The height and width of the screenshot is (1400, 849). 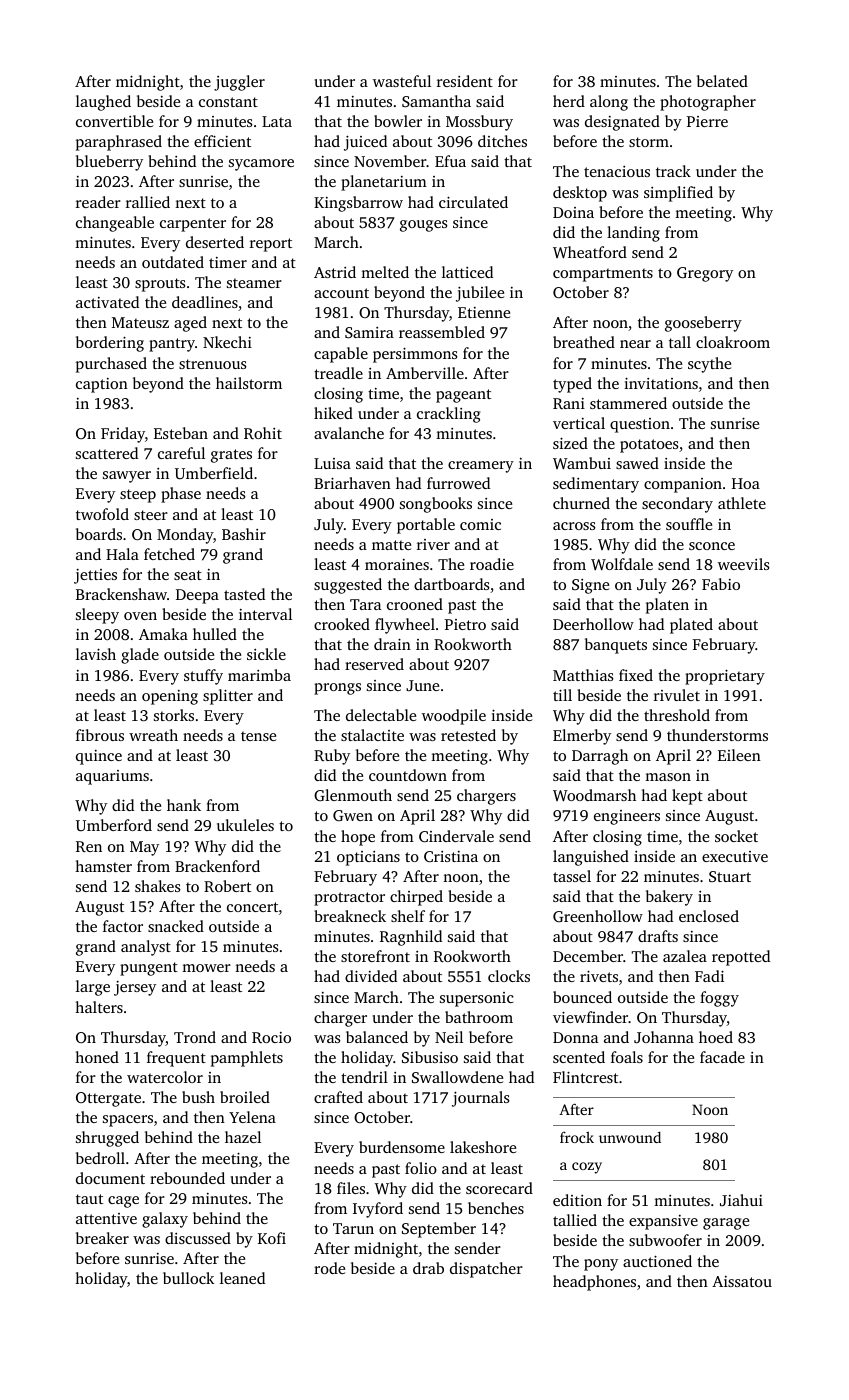 I want to click on belated, so click(x=722, y=81).
